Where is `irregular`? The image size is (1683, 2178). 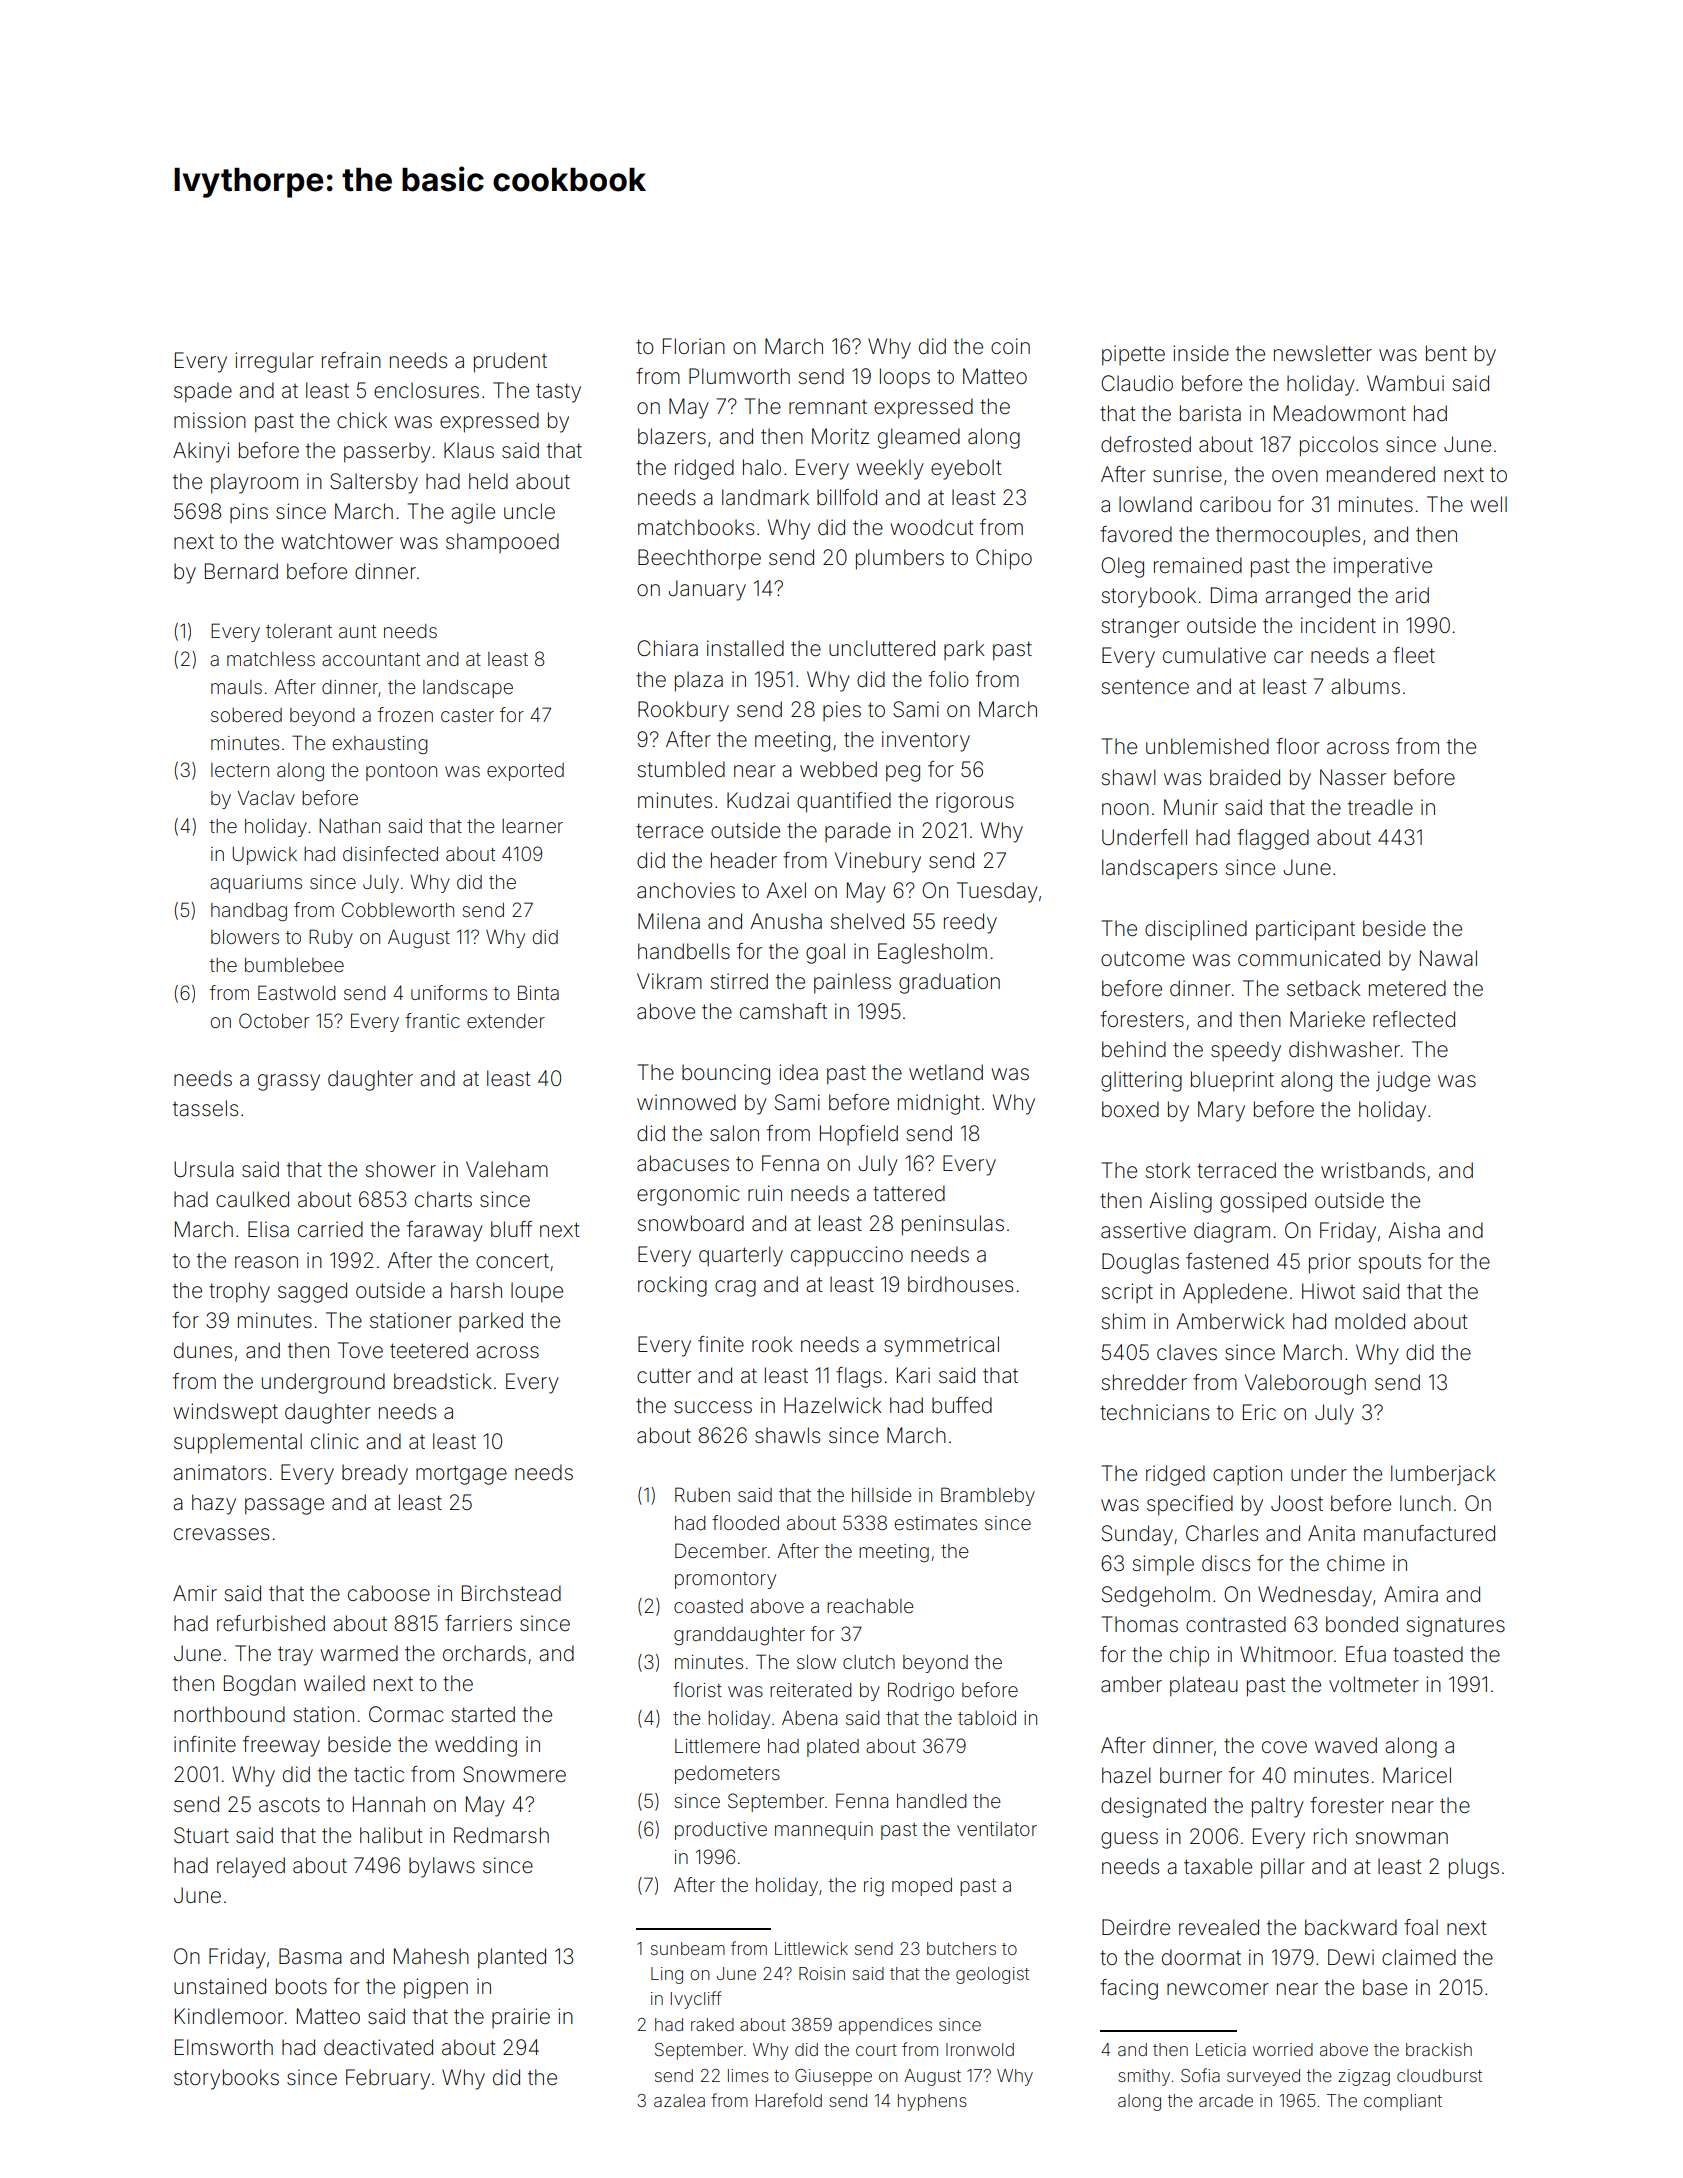 irregular is located at coordinates (274, 362).
